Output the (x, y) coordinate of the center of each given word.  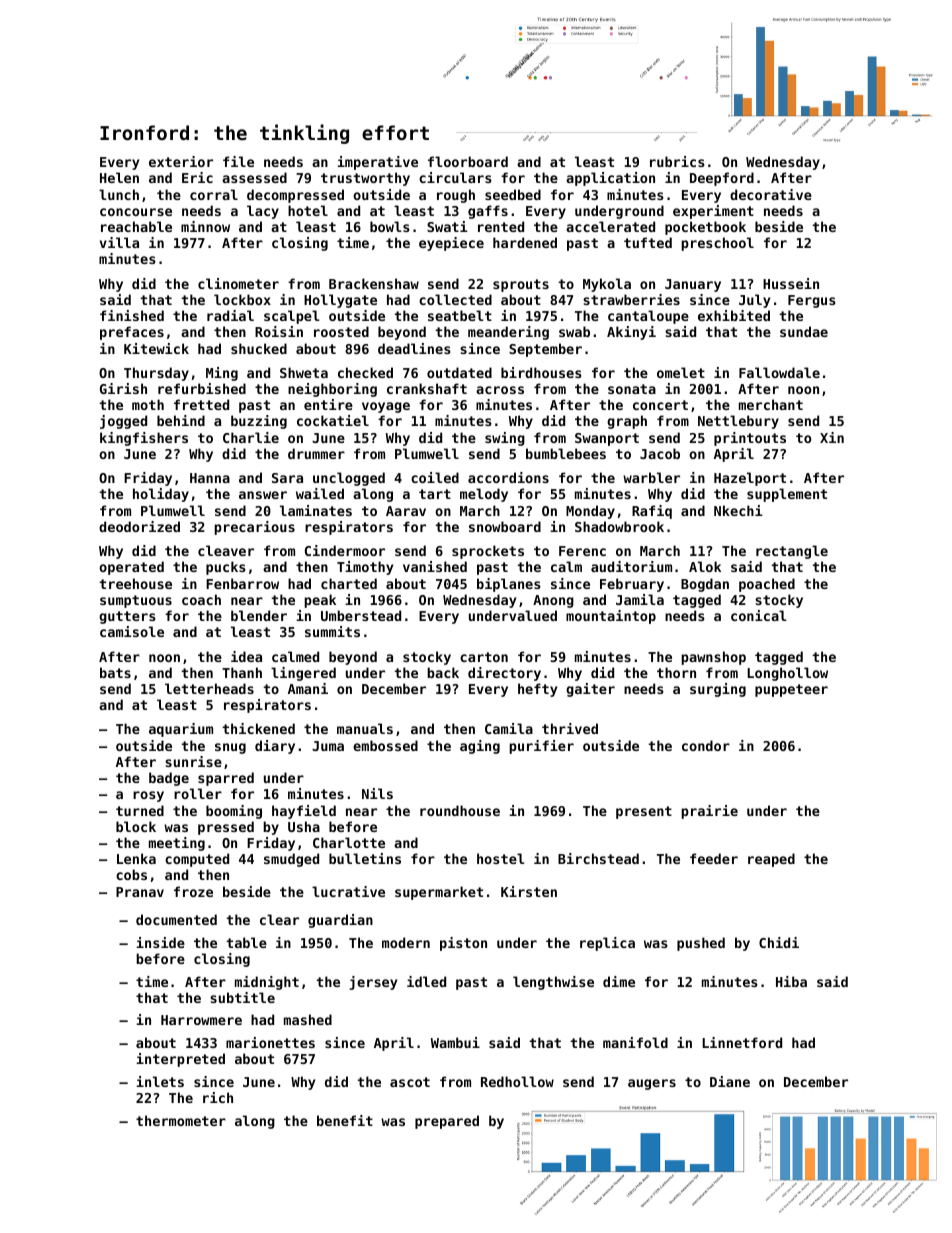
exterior (181, 161)
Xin (832, 437)
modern (406, 942)
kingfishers (144, 439)
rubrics (677, 161)
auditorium (631, 566)
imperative (377, 163)
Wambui (455, 1042)
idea (246, 656)
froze (193, 891)
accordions (508, 477)
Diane (730, 1081)
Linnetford (742, 1042)
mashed (308, 1019)
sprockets (488, 552)
